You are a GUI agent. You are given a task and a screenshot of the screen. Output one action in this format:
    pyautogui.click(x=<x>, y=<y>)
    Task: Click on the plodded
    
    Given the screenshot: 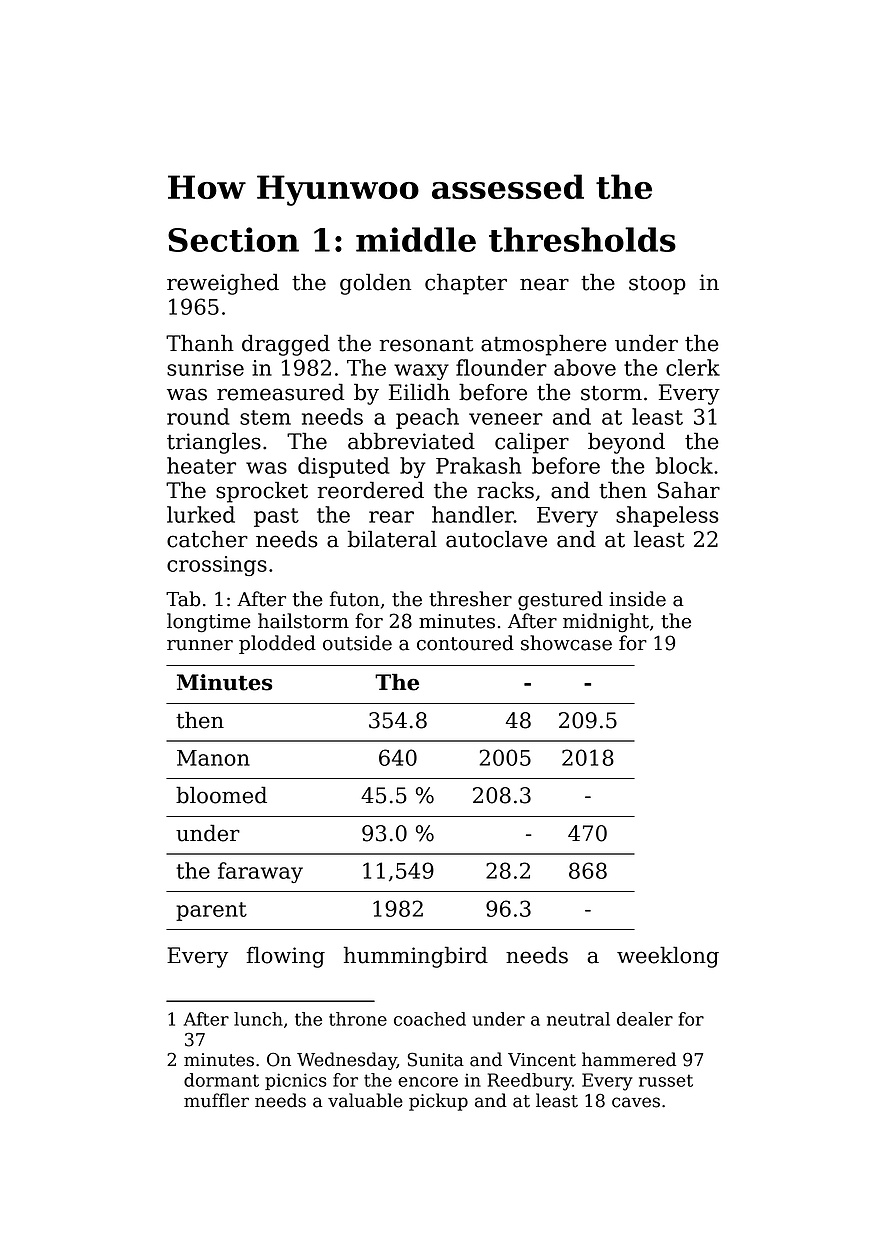 What is the action you would take?
    pyautogui.click(x=277, y=644)
